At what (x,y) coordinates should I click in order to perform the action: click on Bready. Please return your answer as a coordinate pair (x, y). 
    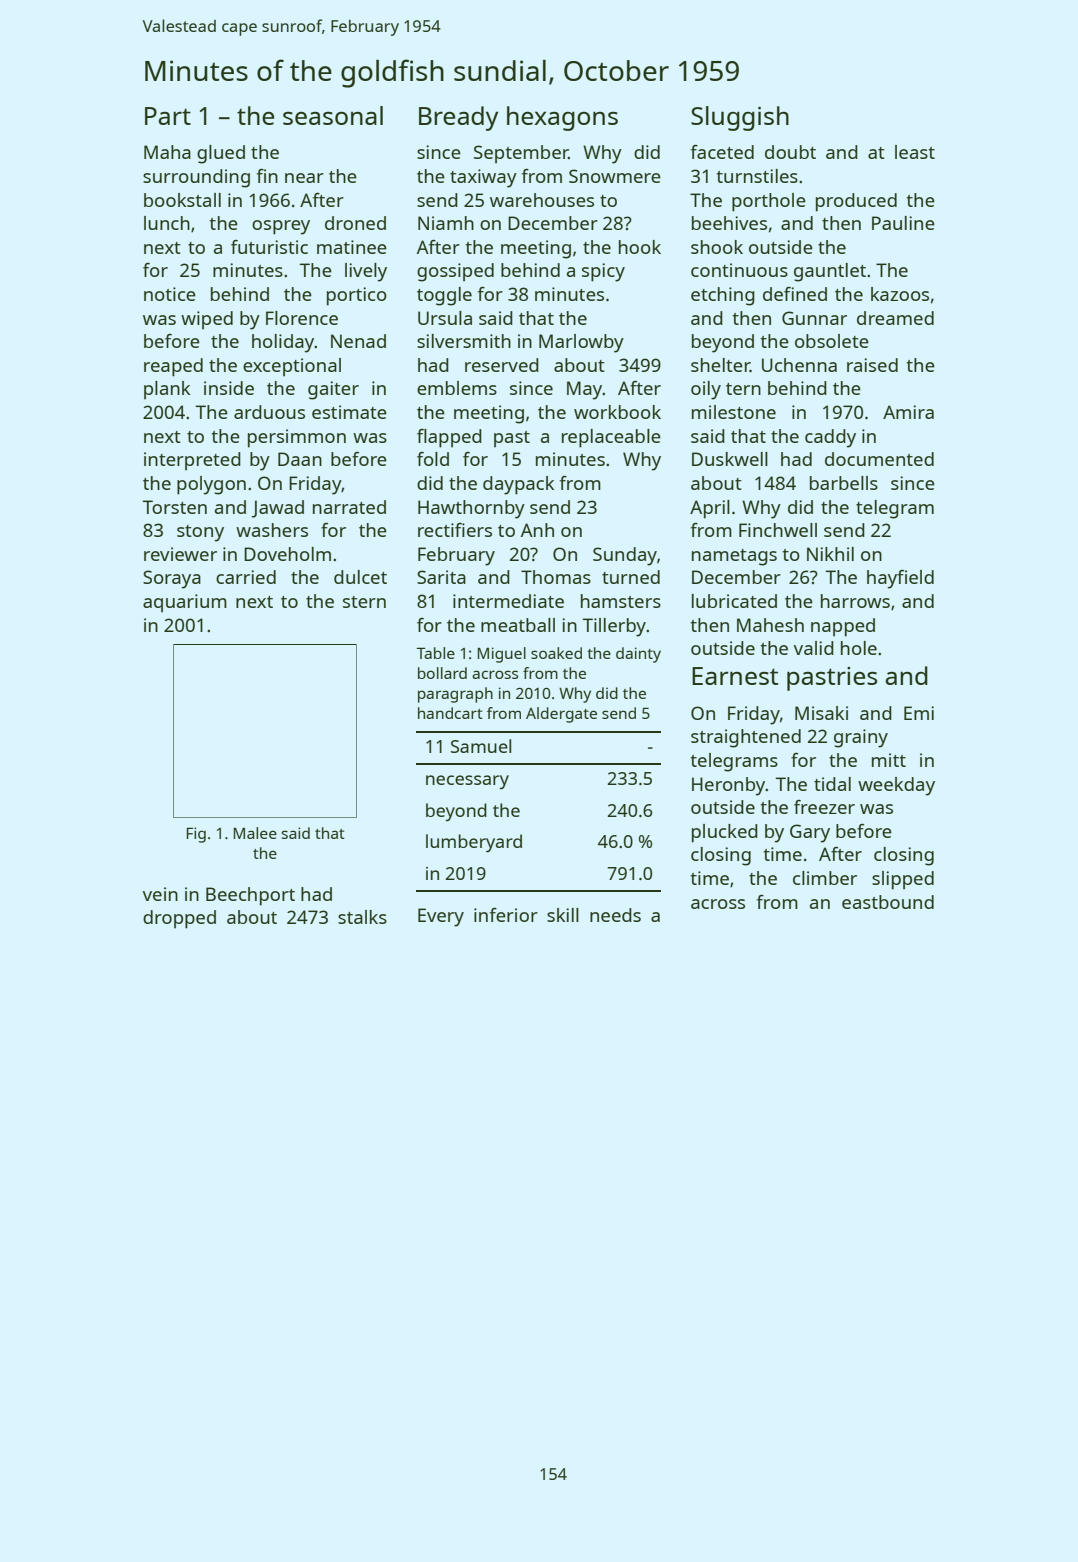
    Looking at the image, I should click on (458, 118).
